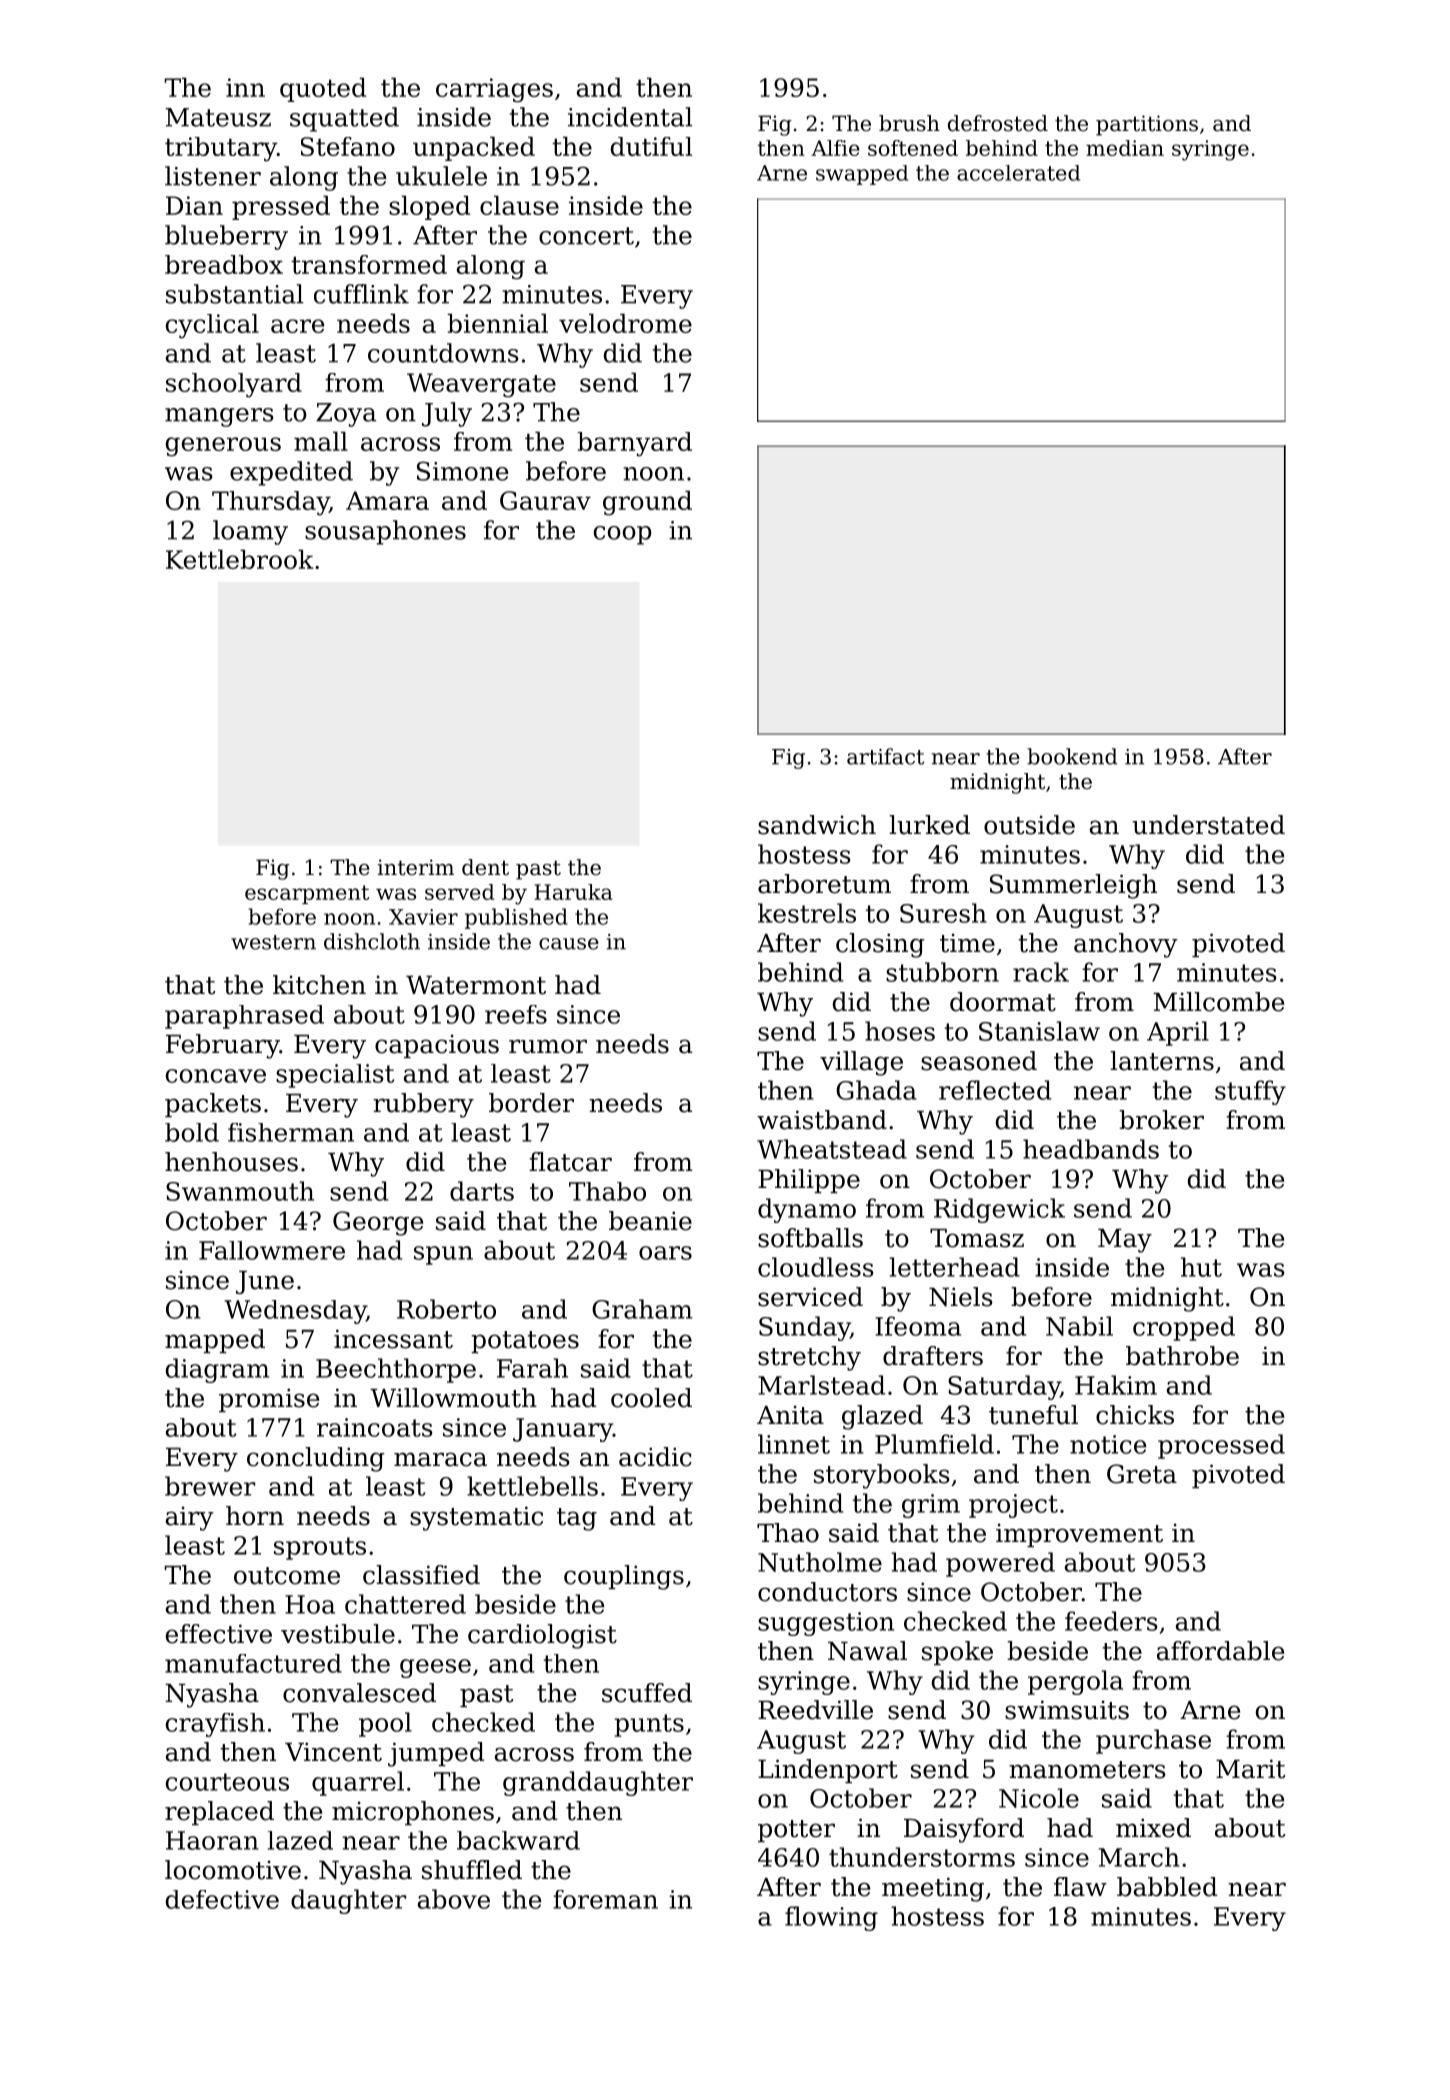  What do you see at coordinates (909, 123) in the screenshot?
I see `brush` at bounding box center [909, 123].
